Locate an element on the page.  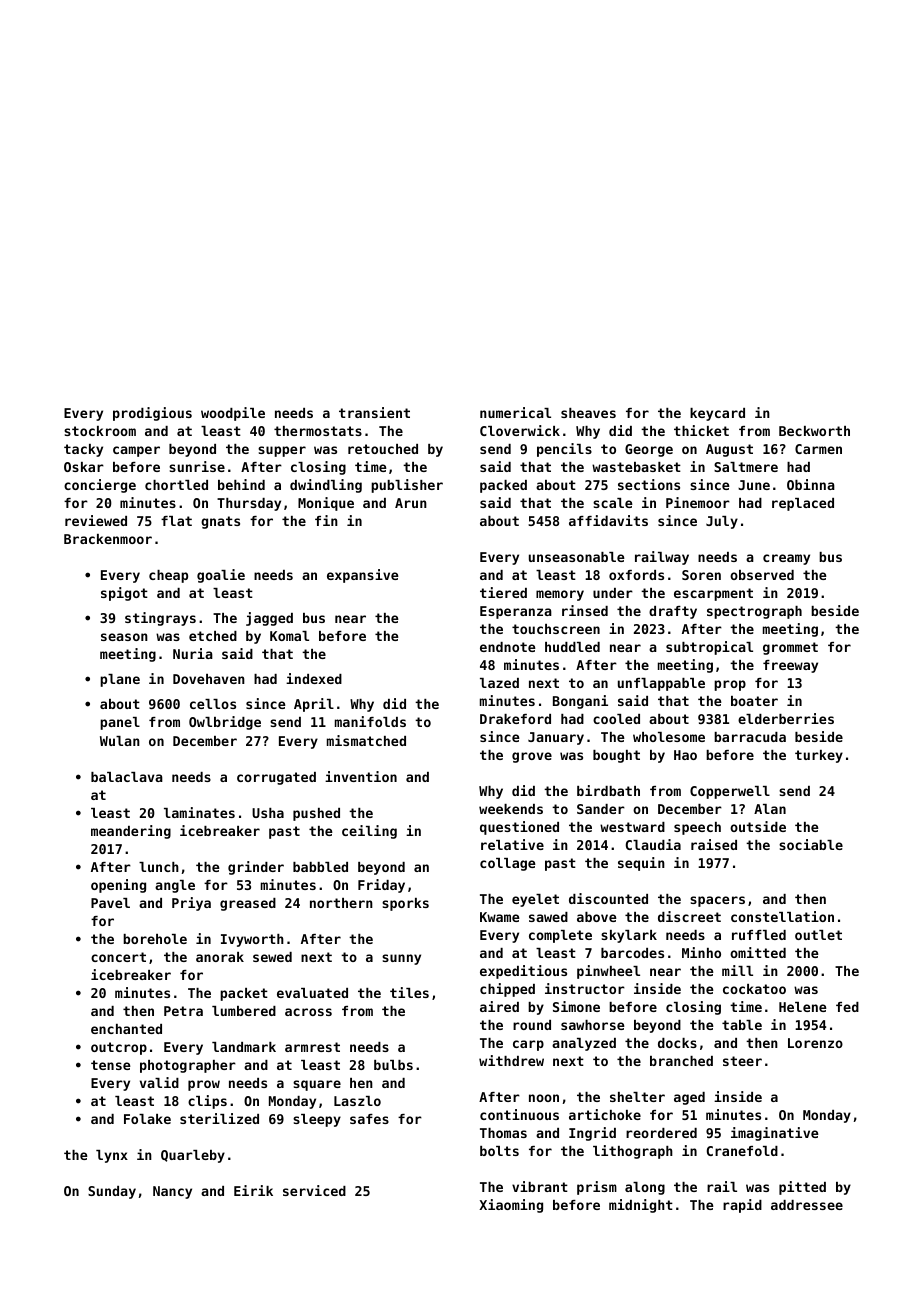
Brackenmoor is located at coordinates (108, 539).
